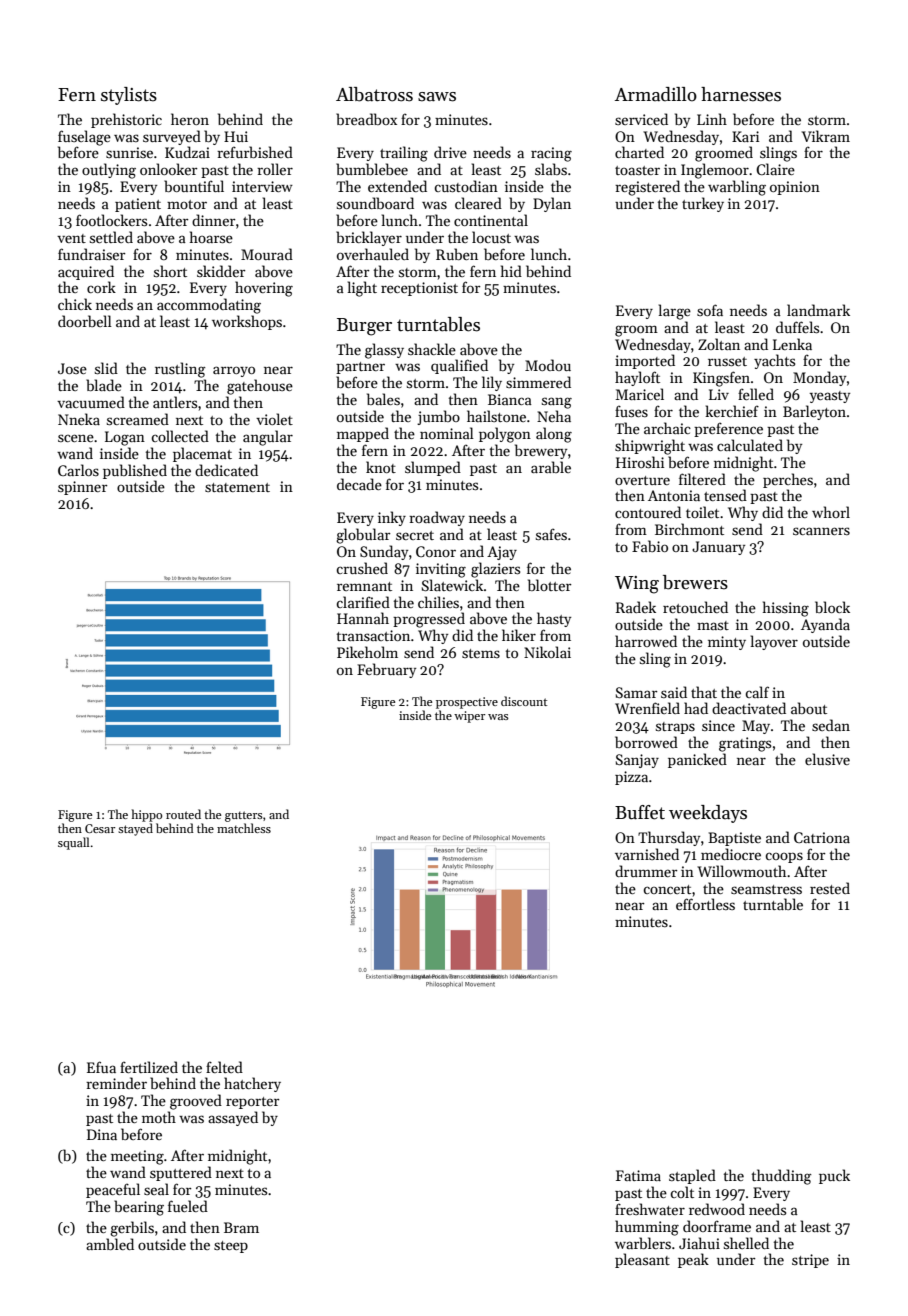  Describe the element at coordinates (159, 1117) in the screenshot. I see `moth` at that location.
